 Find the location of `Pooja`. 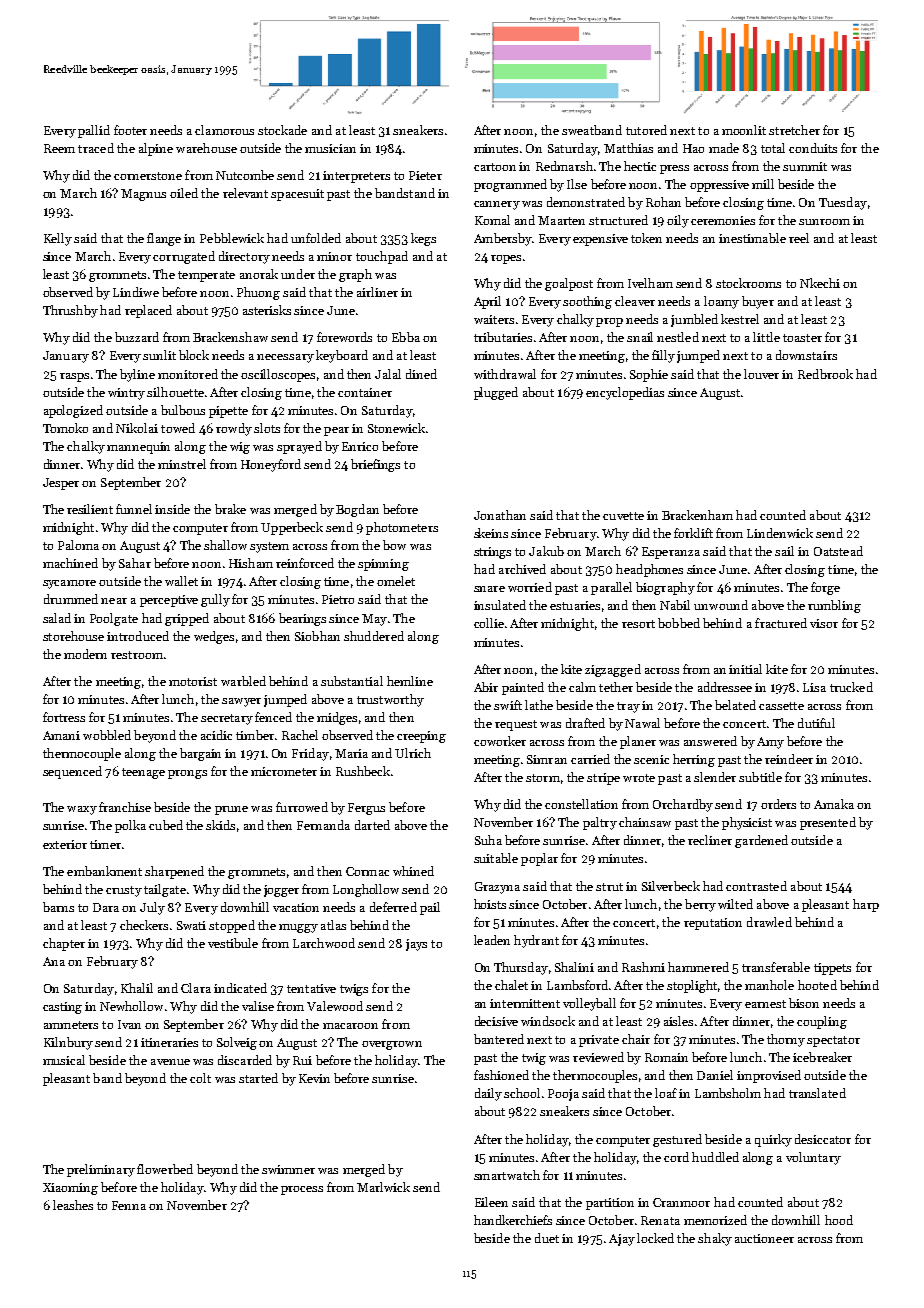

Pooja is located at coordinates (563, 1095).
